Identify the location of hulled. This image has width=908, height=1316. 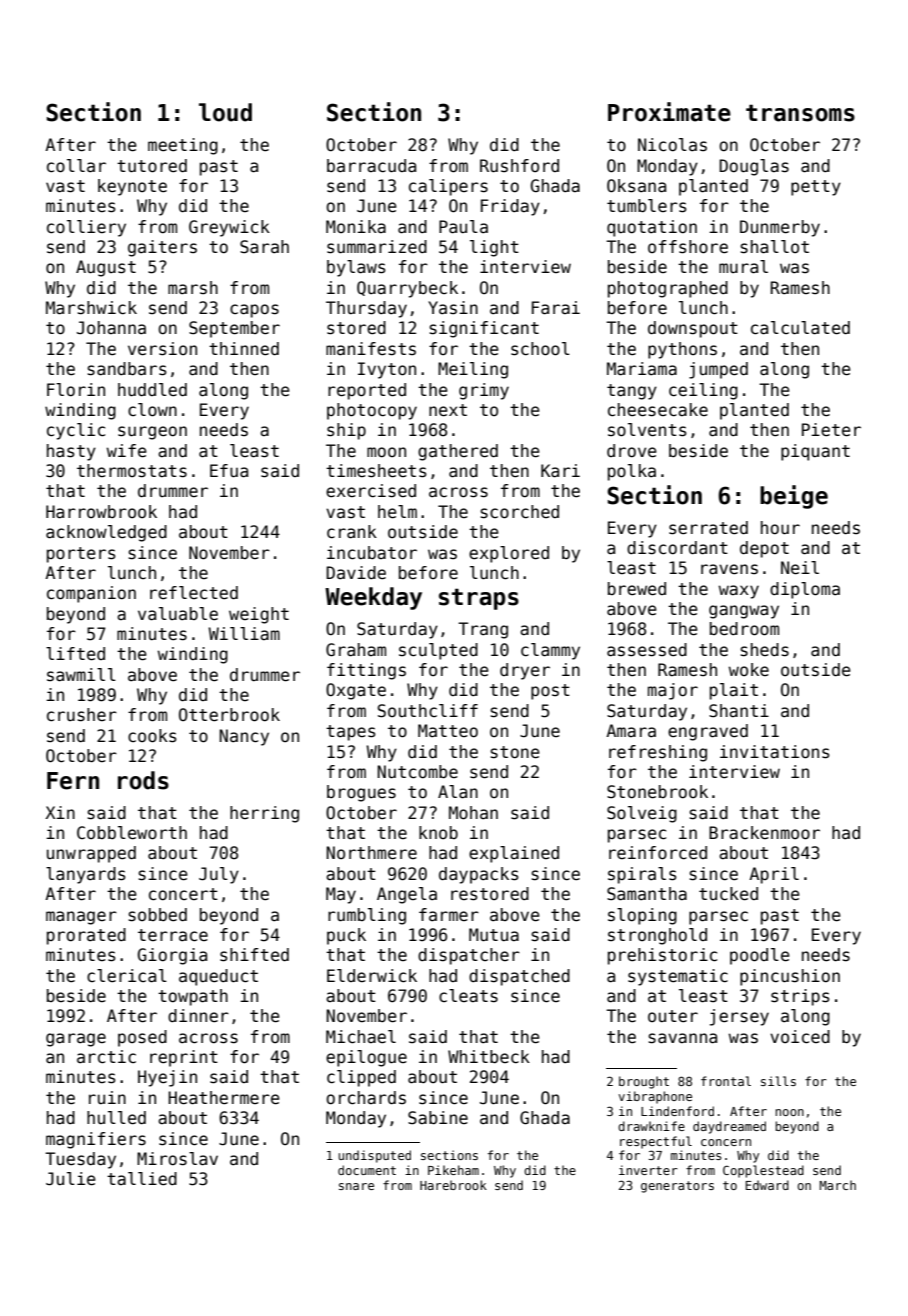
(116, 1118).
